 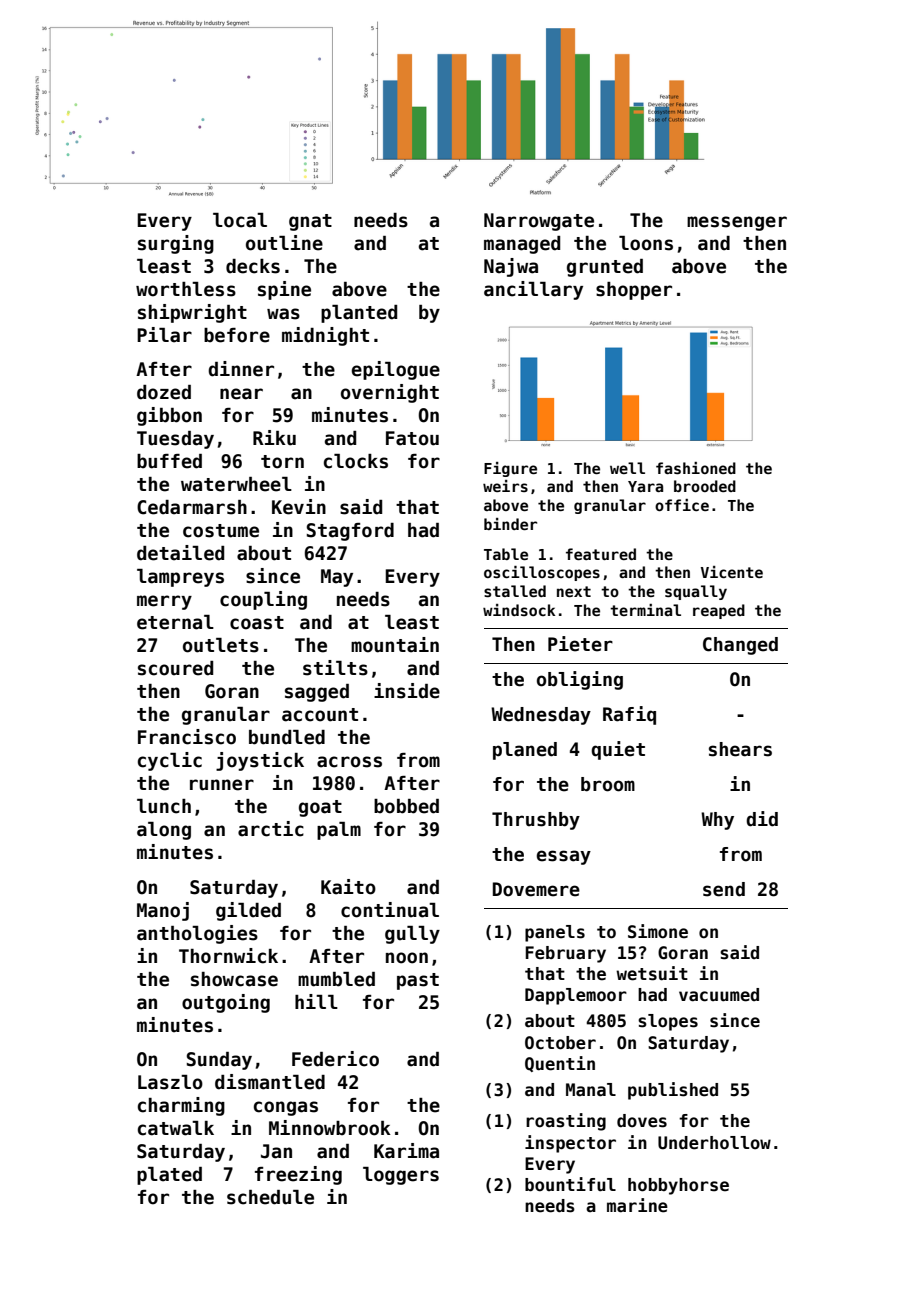 What do you see at coordinates (539, 222) in the screenshot?
I see `Narrowgate` at bounding box center [539, 222].
